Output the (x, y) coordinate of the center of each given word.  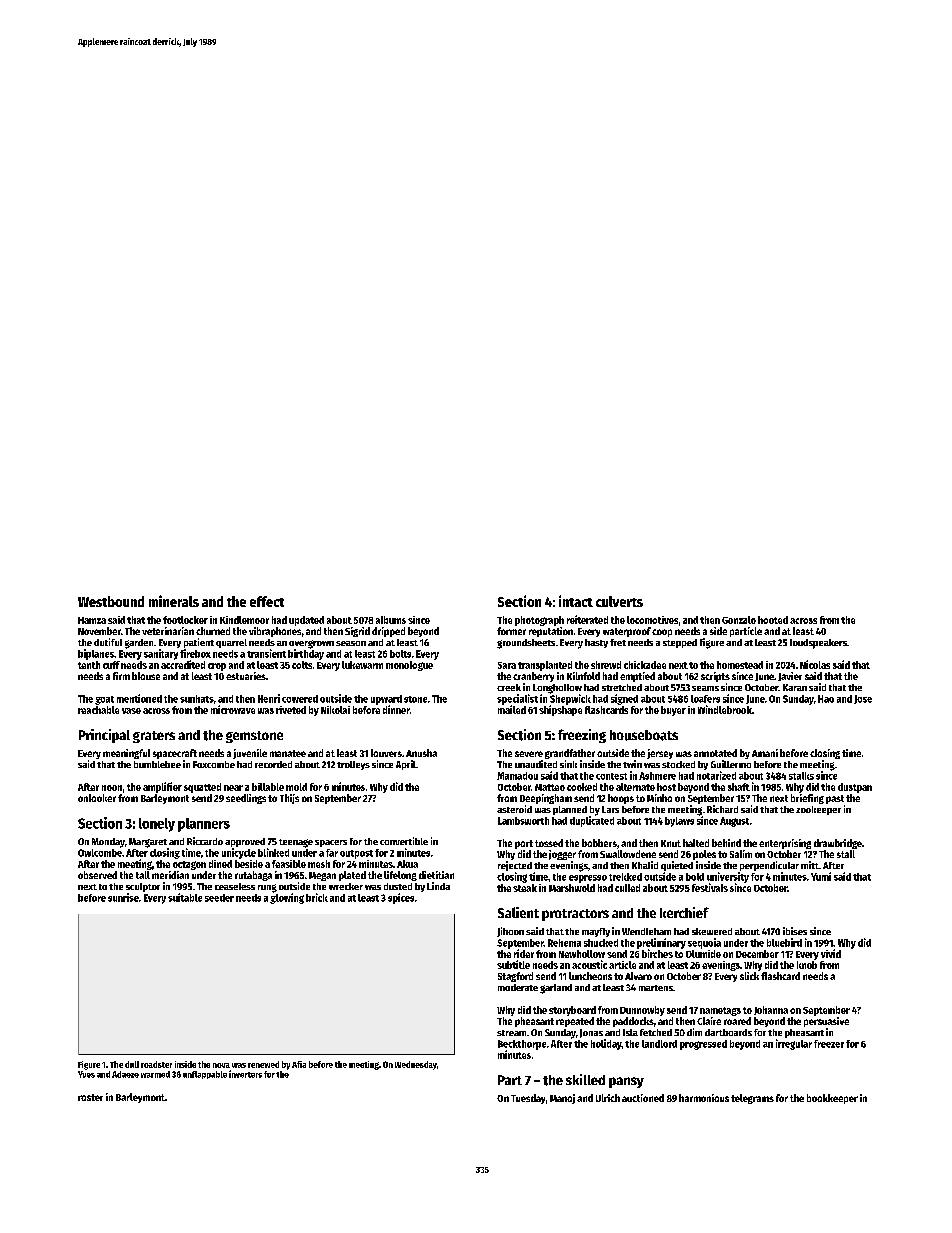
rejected (515, 866)
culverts (619, 601)
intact (576, 601)
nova (221, 1065)
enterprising (785, 844)
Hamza (92, 620)
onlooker (97, 798)
